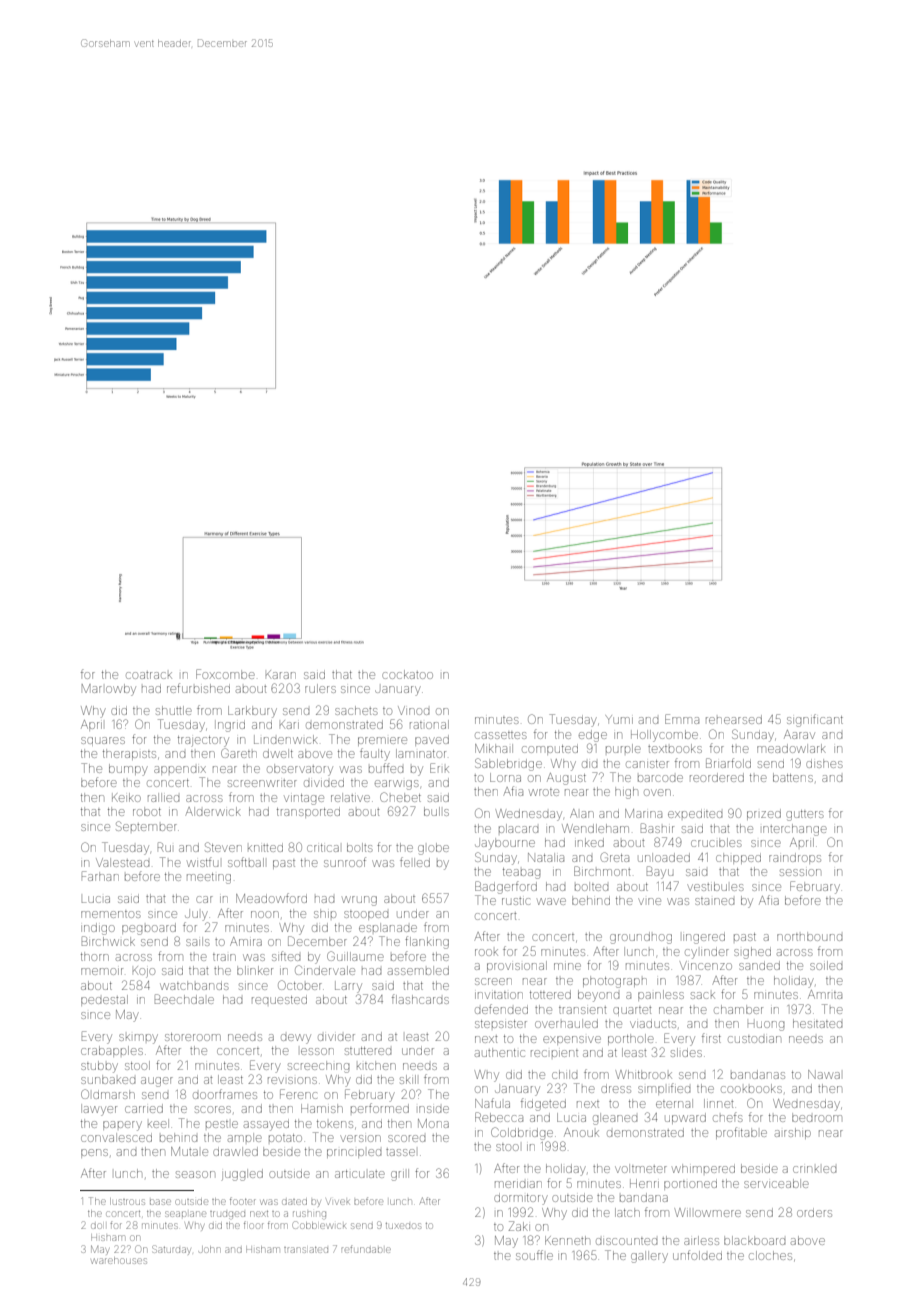  Describe the element at coordinates (407, 674) in the screenshot. I see `cockatoo` at that location.
